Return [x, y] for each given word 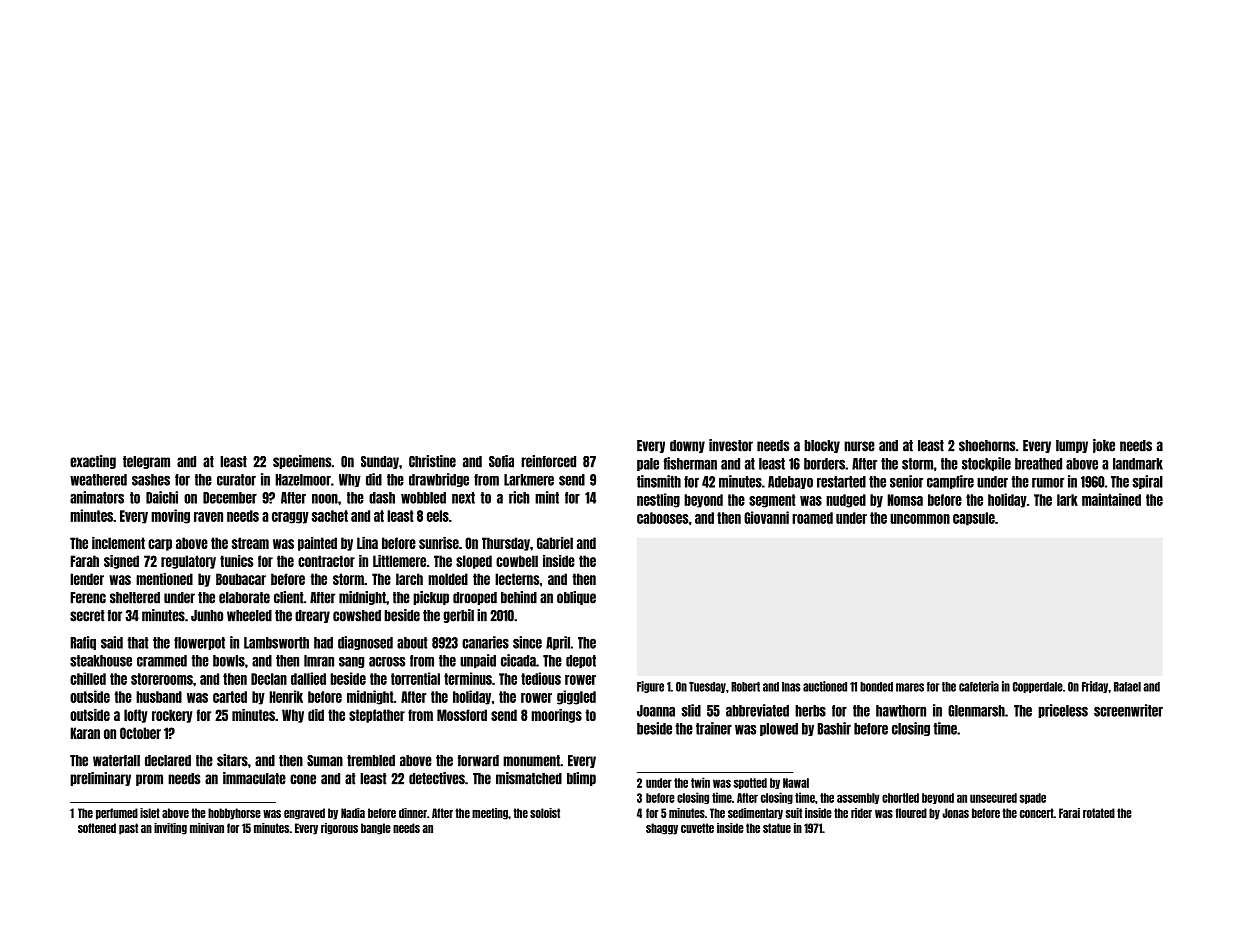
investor [731, 445]
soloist [545, 813]
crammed [162, 661]
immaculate [254, 778]
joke [1104, 446]
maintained [1111, 499]
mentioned [164, 579]
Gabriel [555, 543]
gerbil [458, 616]
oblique [576, 598]
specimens [302, 462]
